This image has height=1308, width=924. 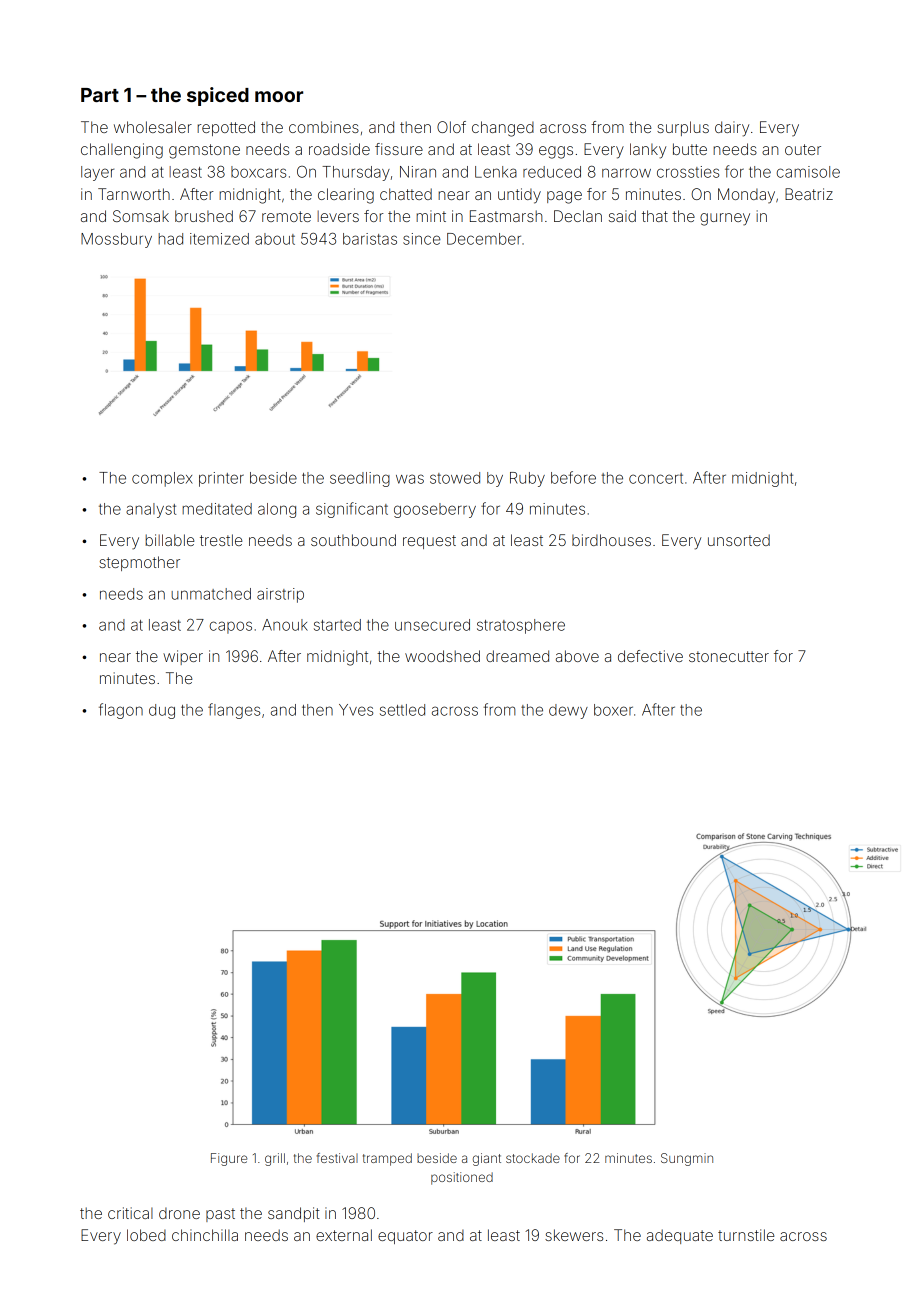 What do you see at coordinates (451, 127) in the image?
I see `Olof` at bounding box center [451, 127].
